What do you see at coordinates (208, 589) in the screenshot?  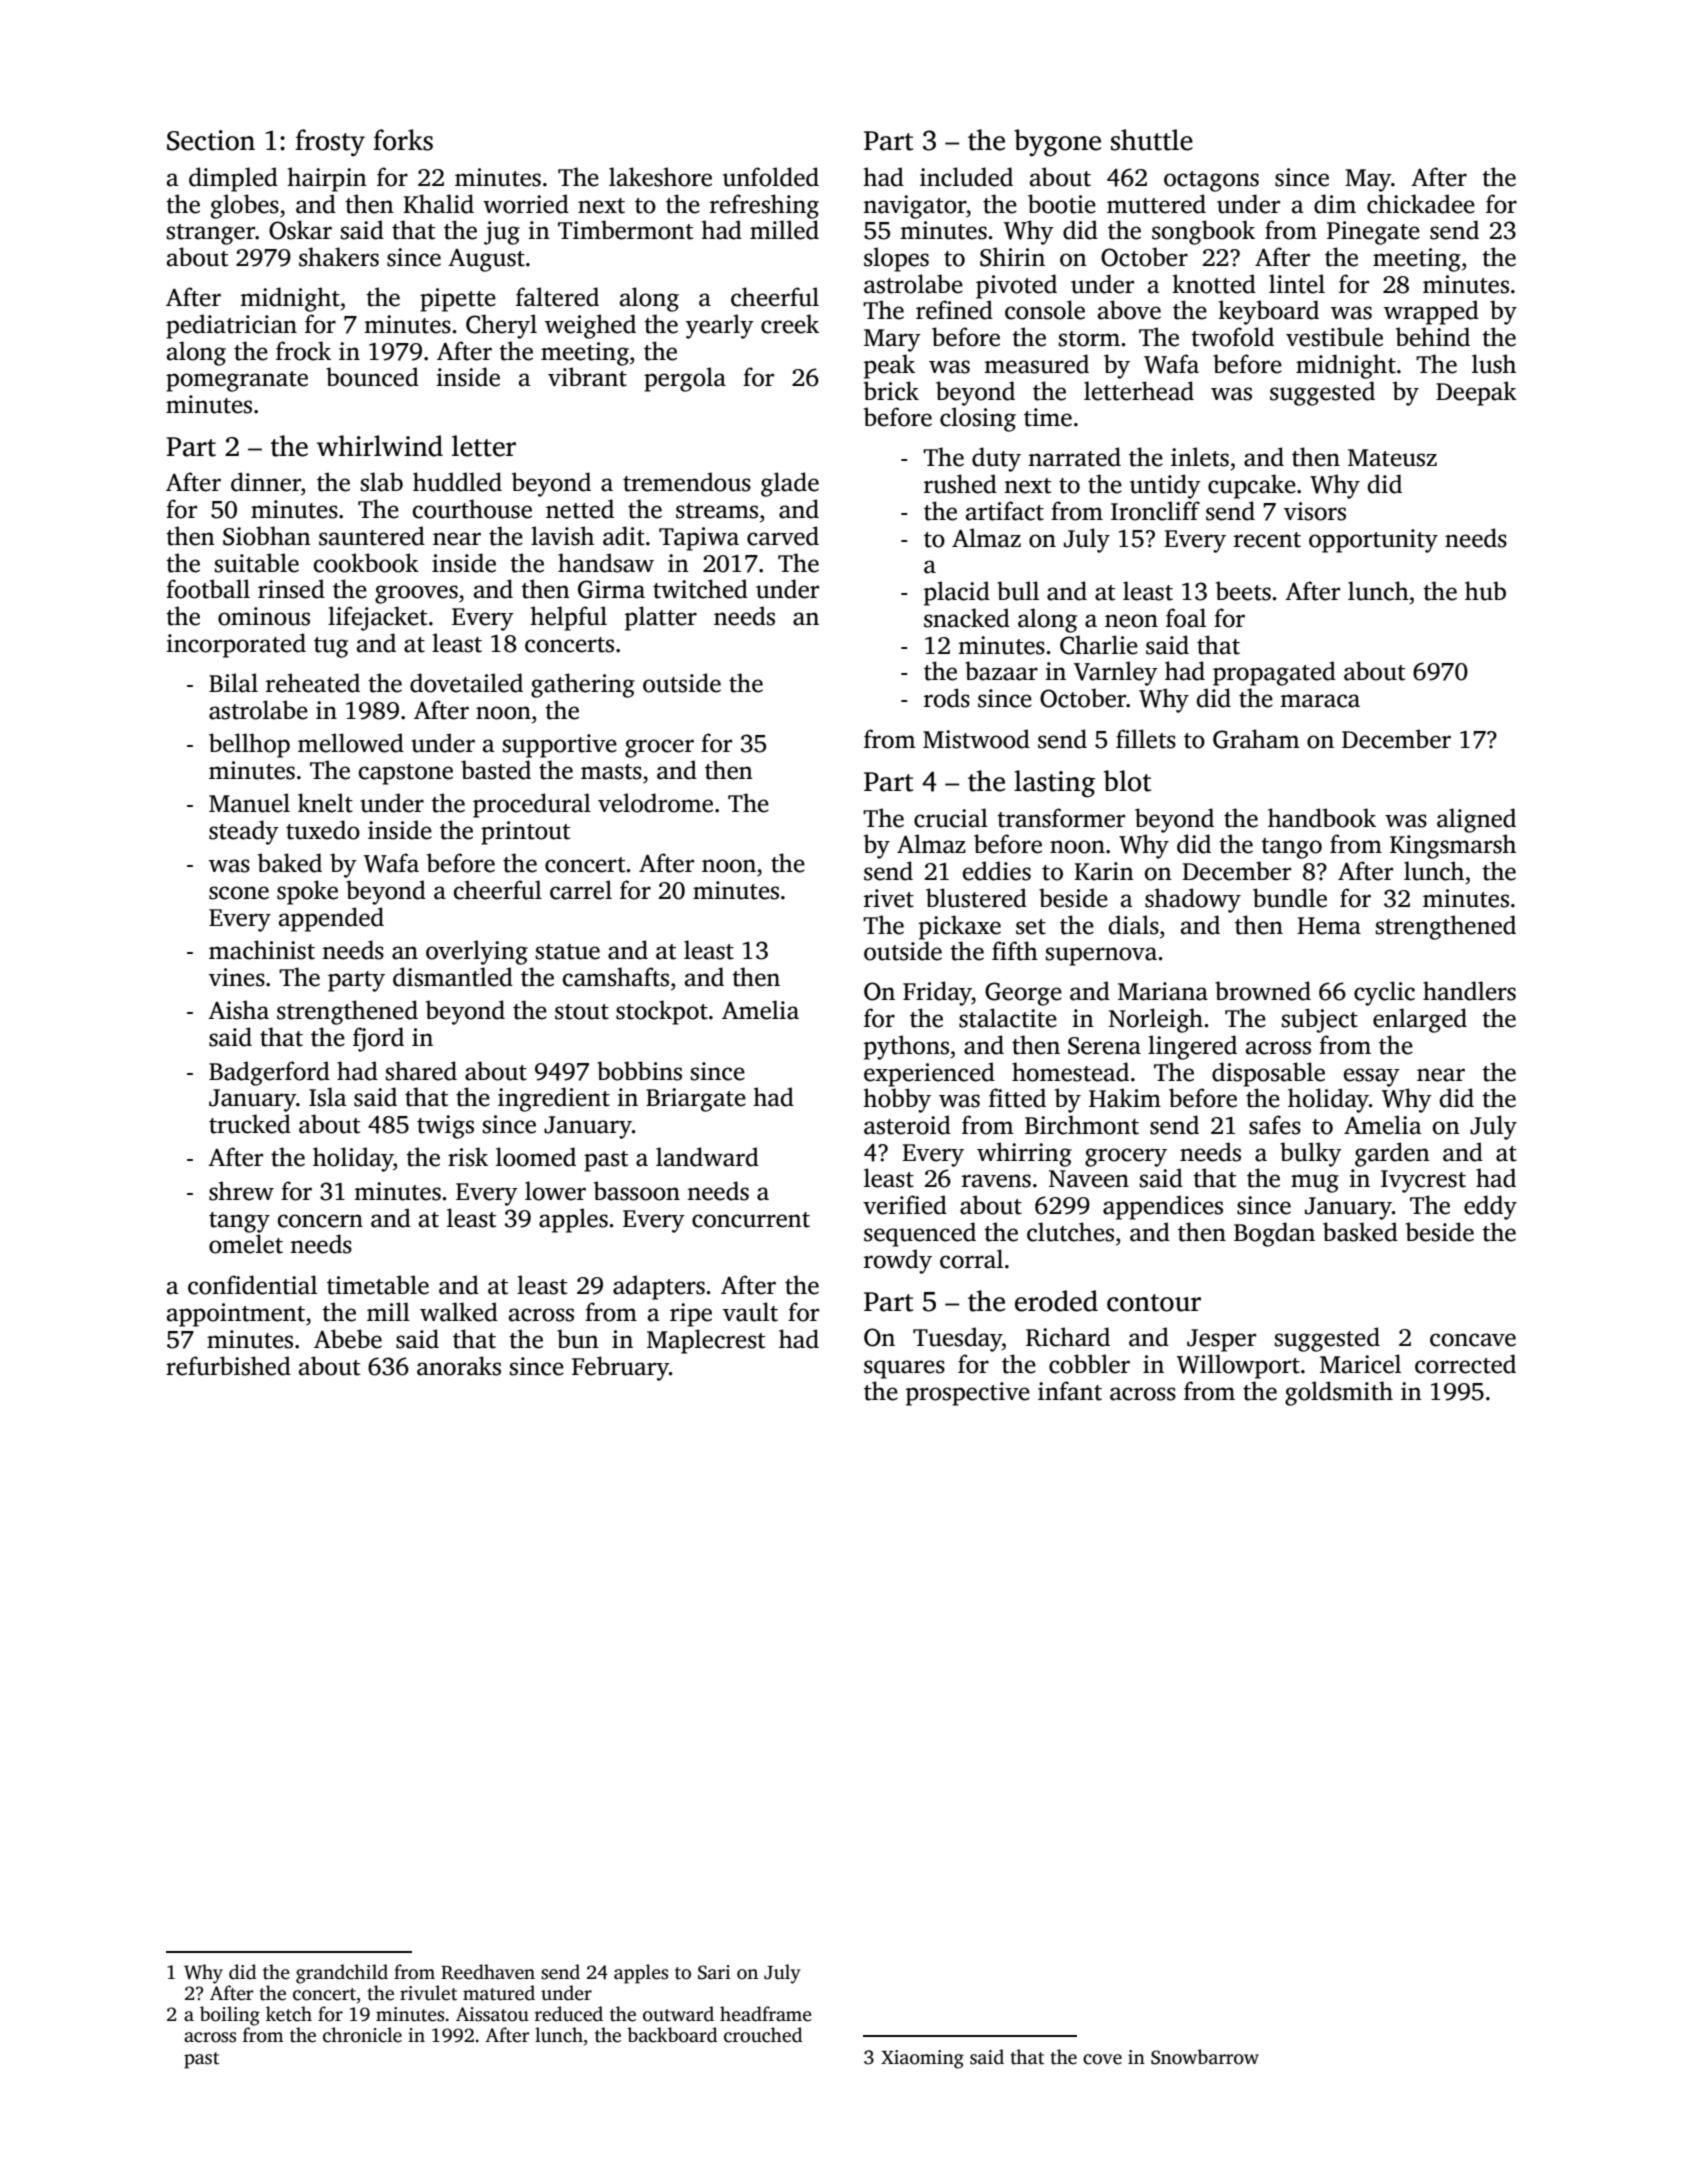 I see `football` at bounding box center [208, 589].
